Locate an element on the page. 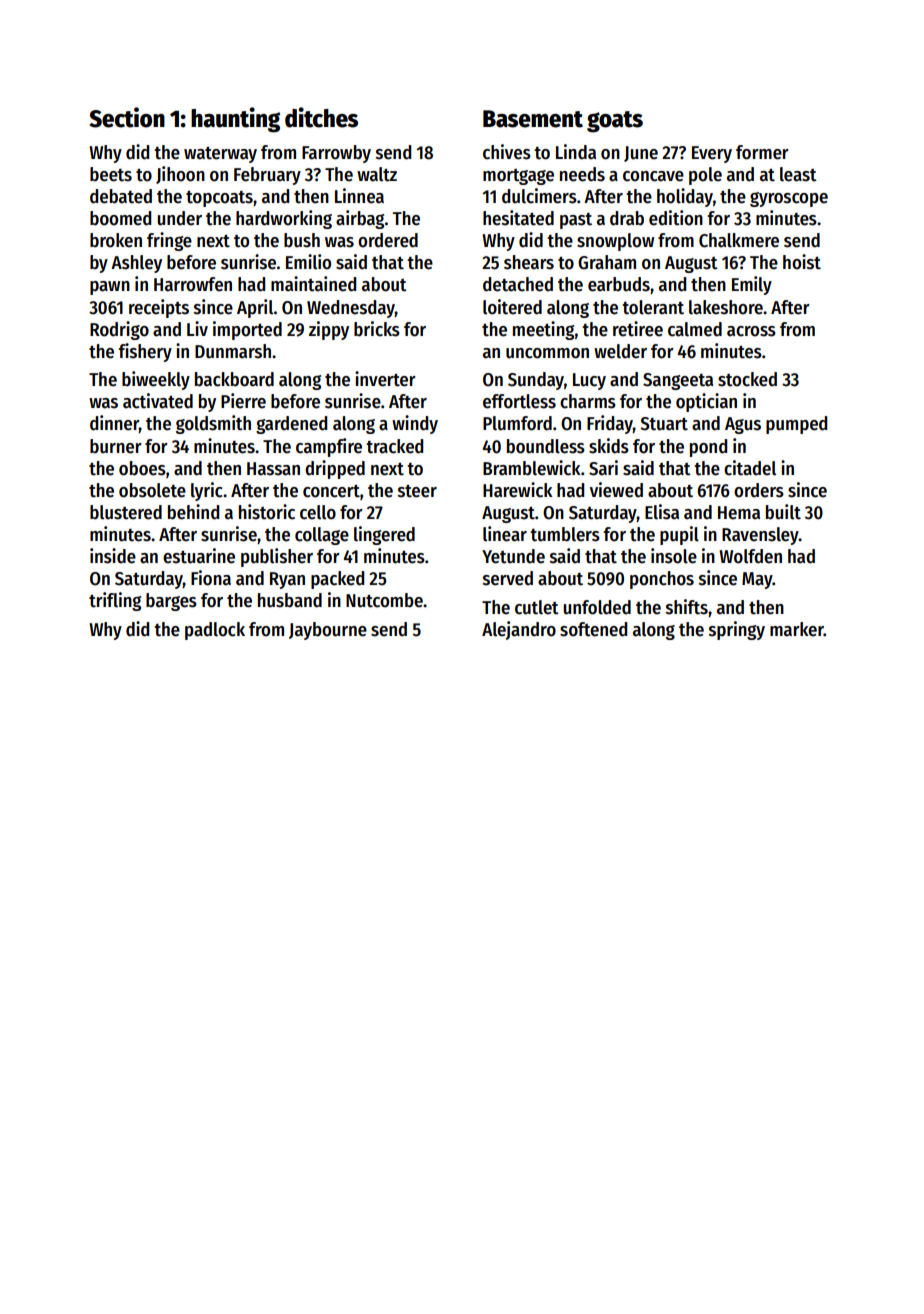  stocked is located at coordinates (747, 379).
